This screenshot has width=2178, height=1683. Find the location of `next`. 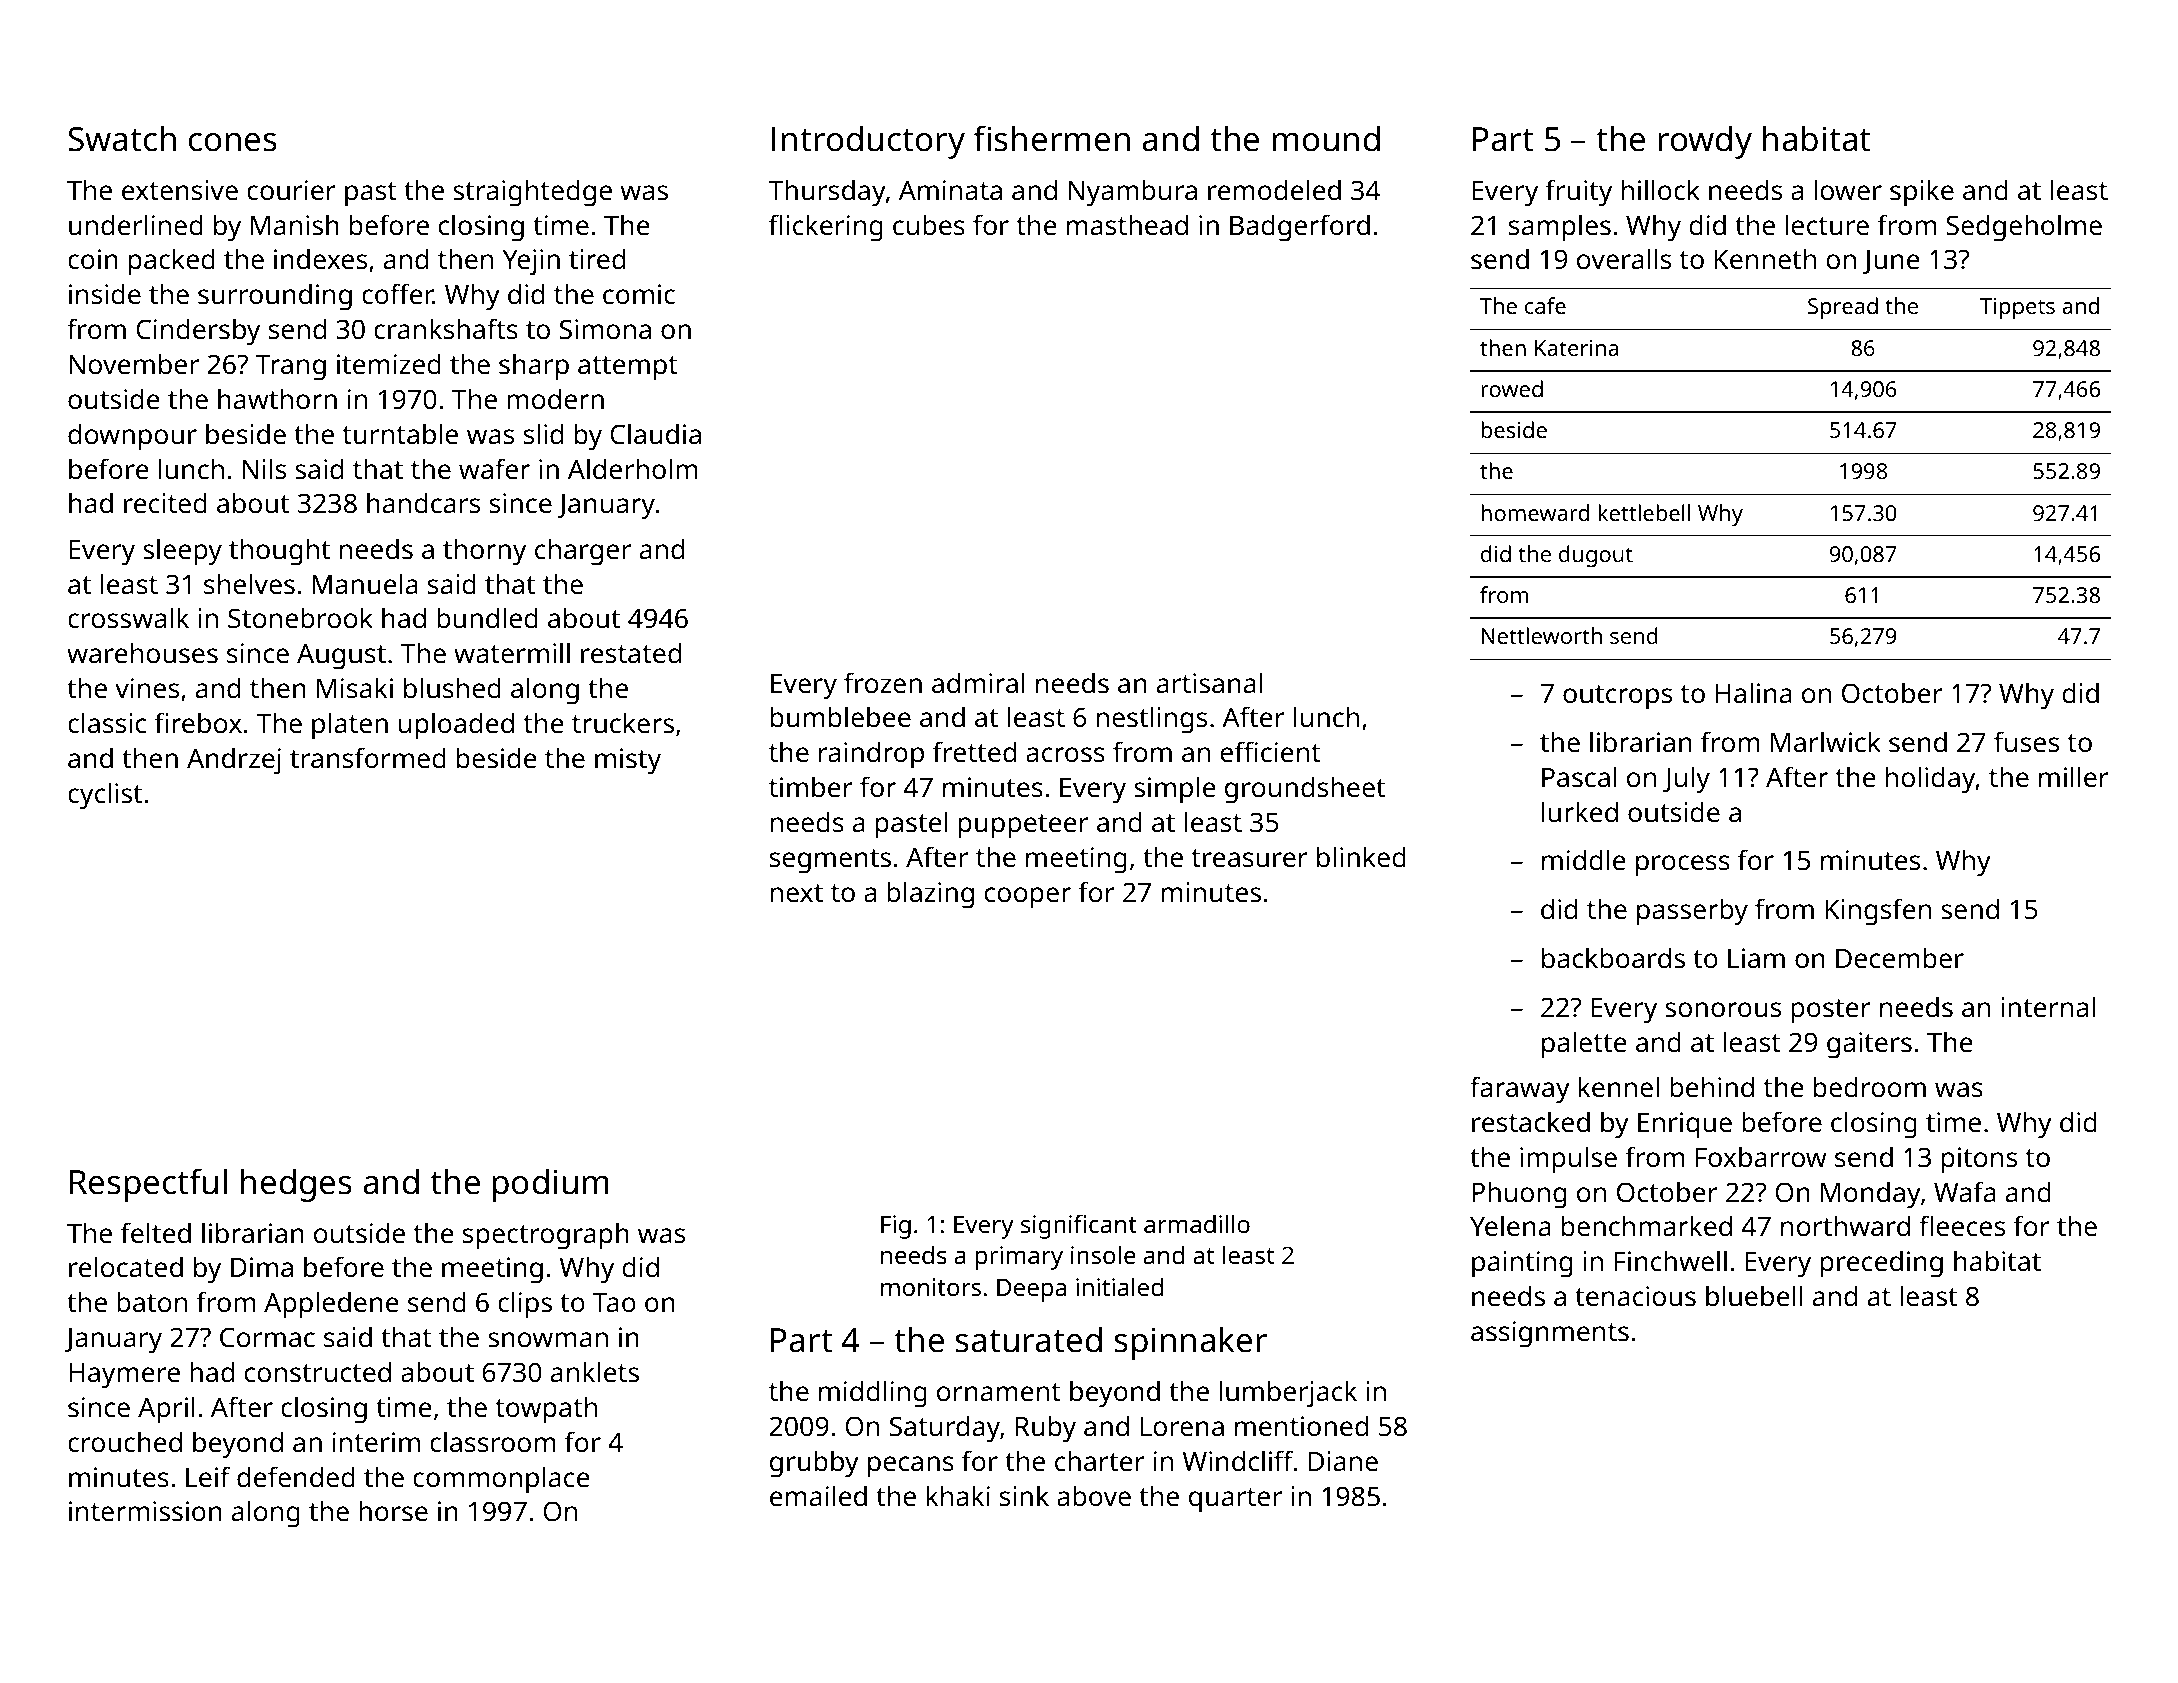

next is located at coordinates (797, 893).
